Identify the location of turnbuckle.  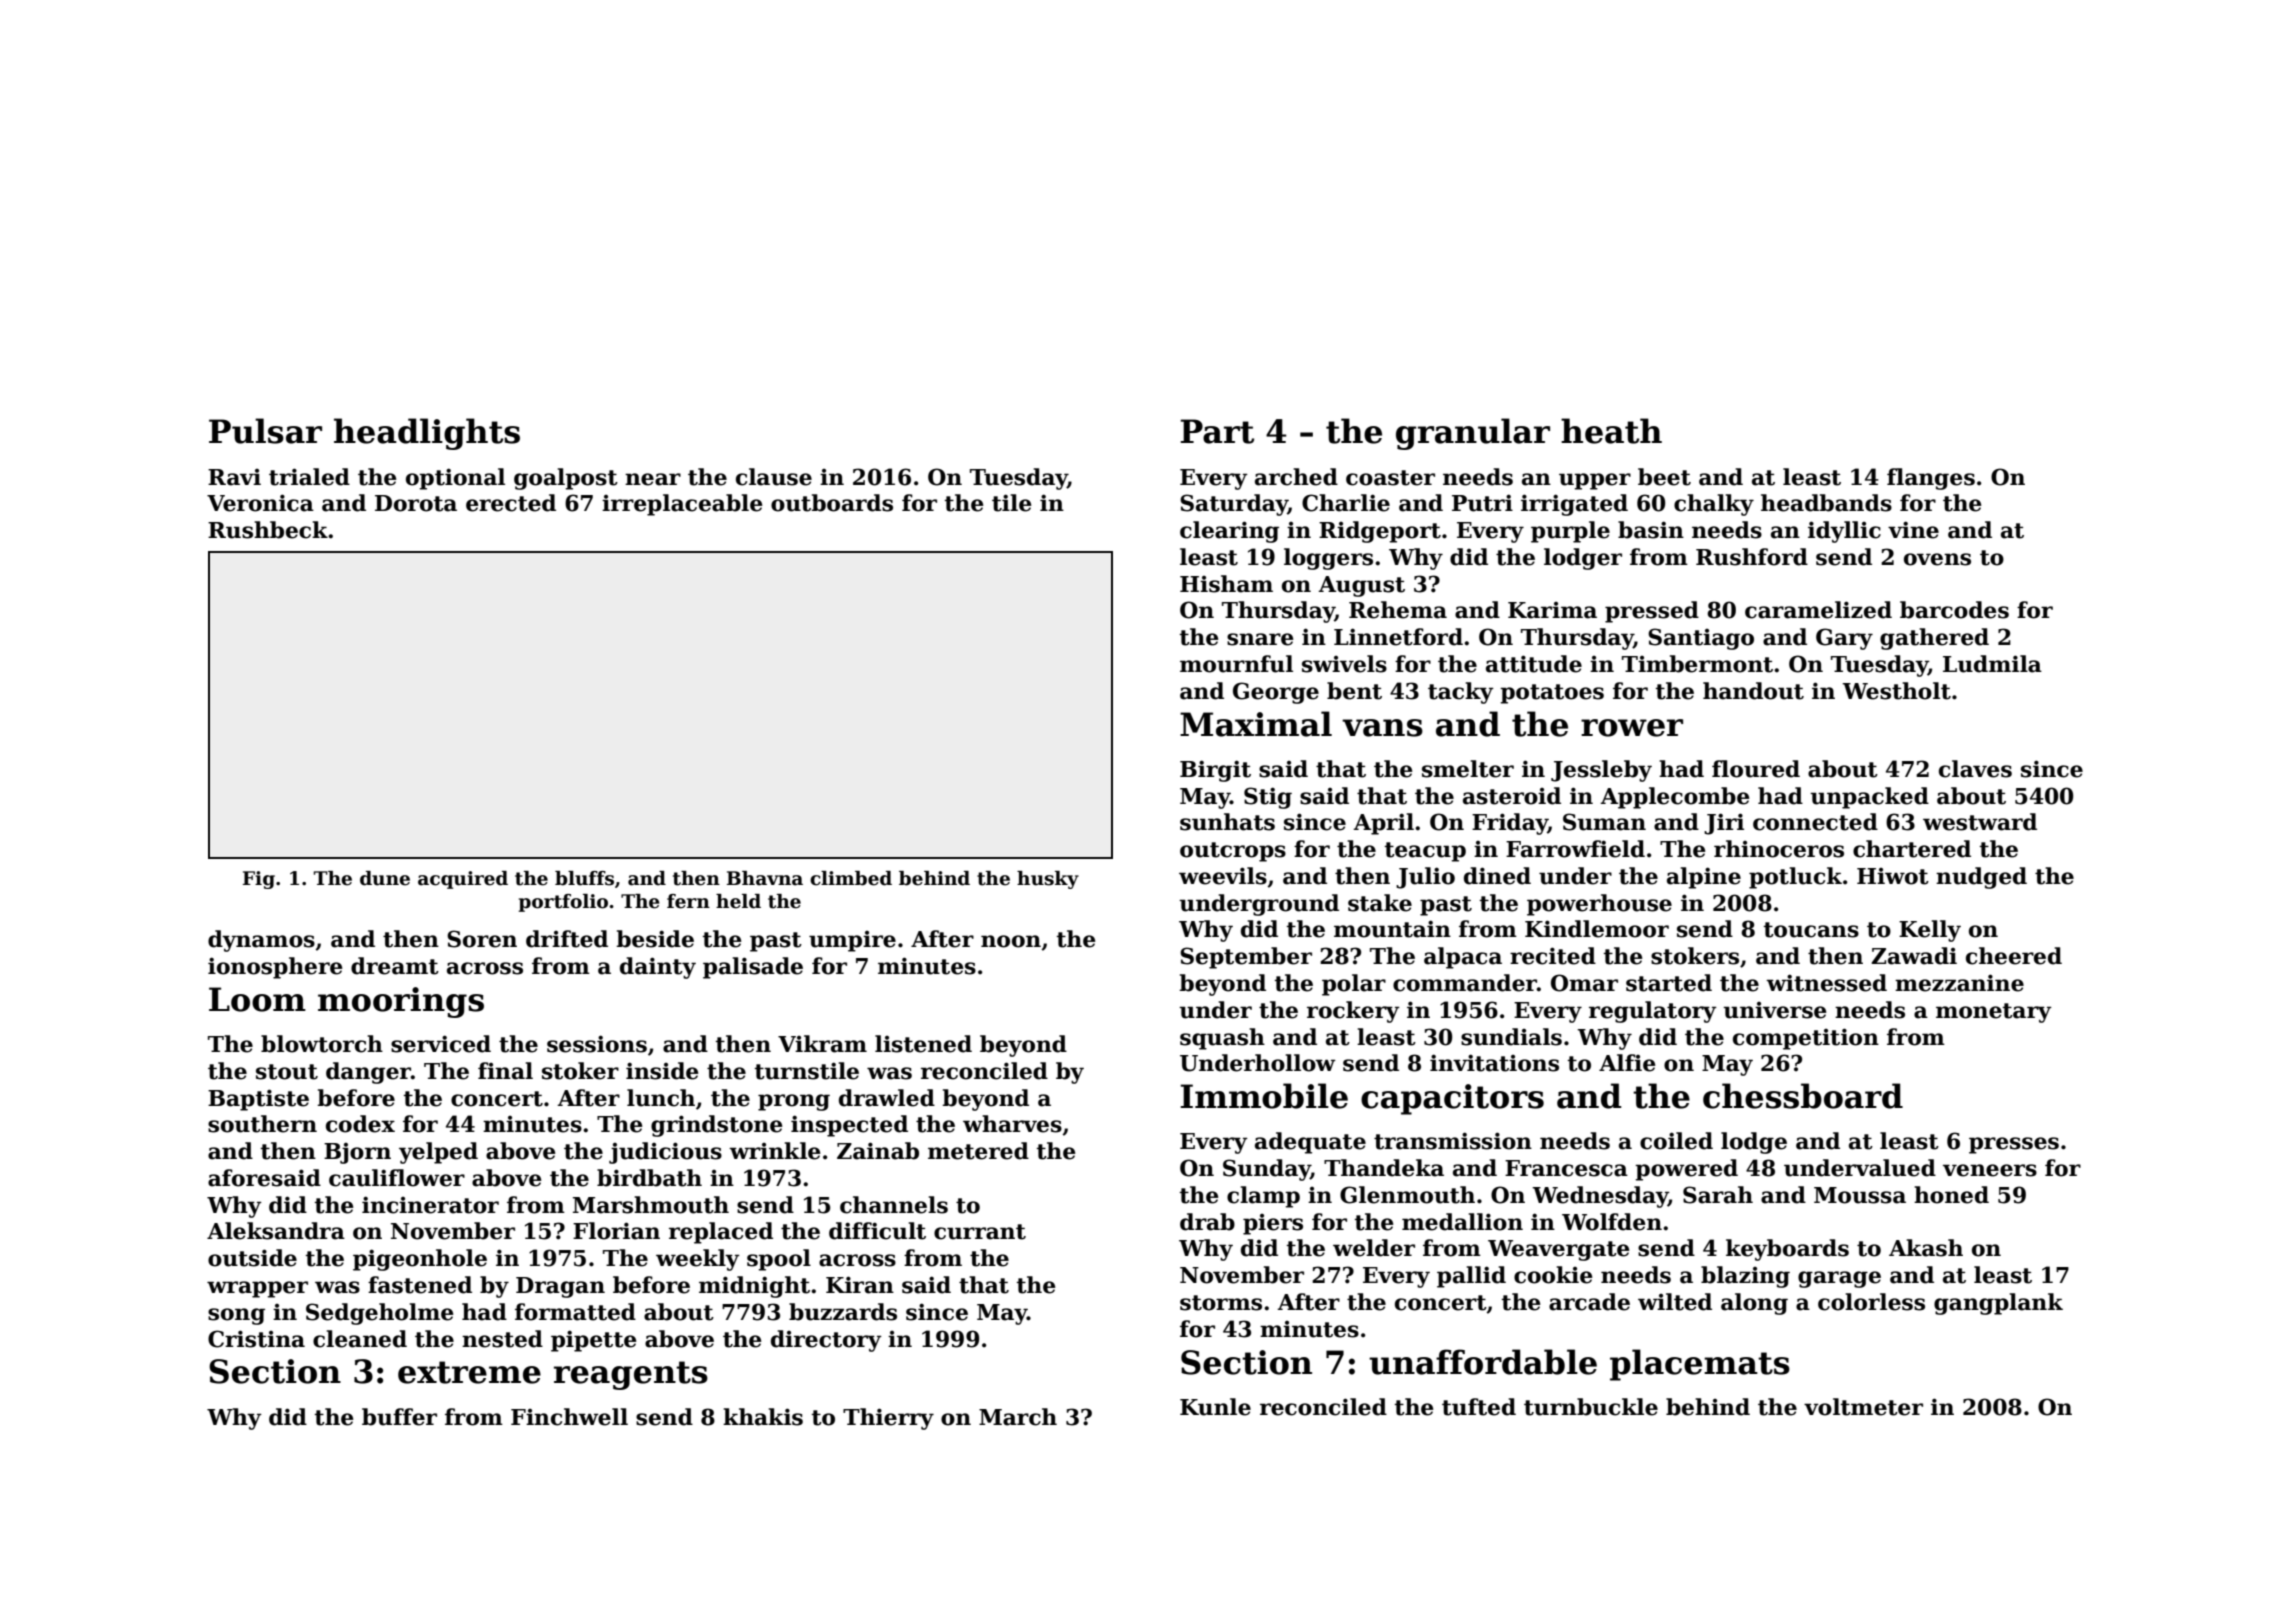
(1591, 1407).
